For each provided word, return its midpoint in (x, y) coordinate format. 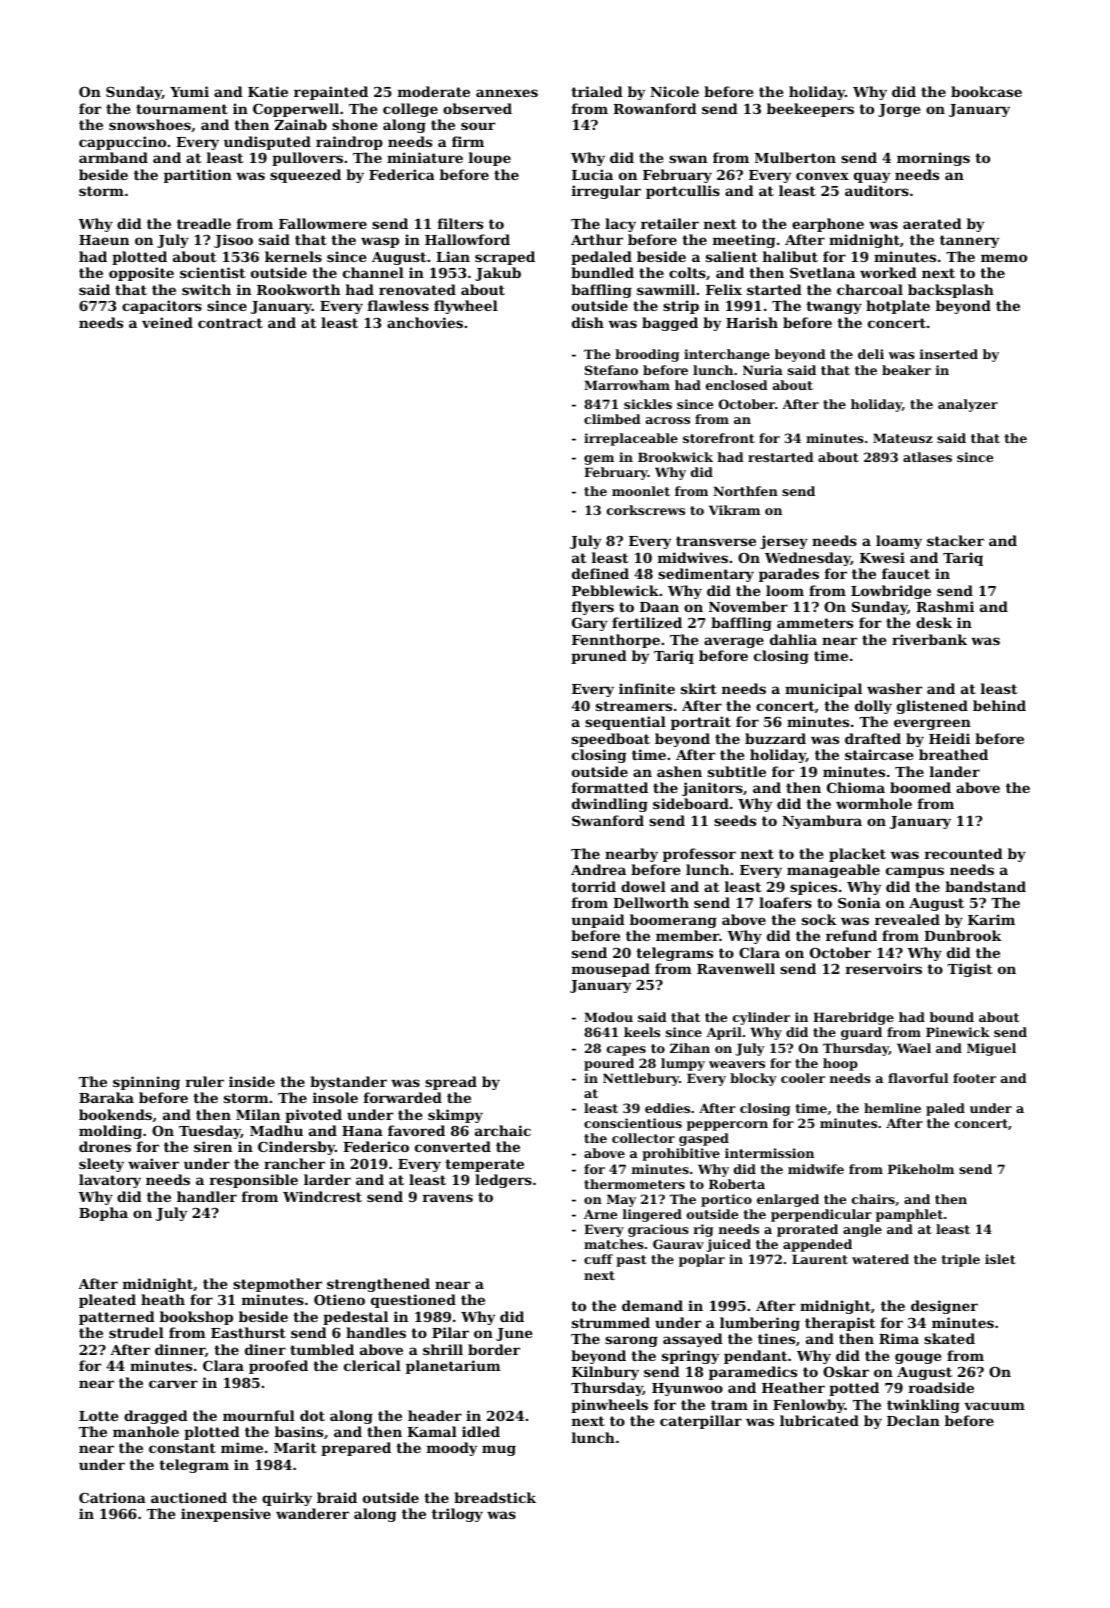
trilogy (457, 1515)
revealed (907, 919)
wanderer (312, 1513)
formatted (610, 787)
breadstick (495, 1497)
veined (167, 322)
